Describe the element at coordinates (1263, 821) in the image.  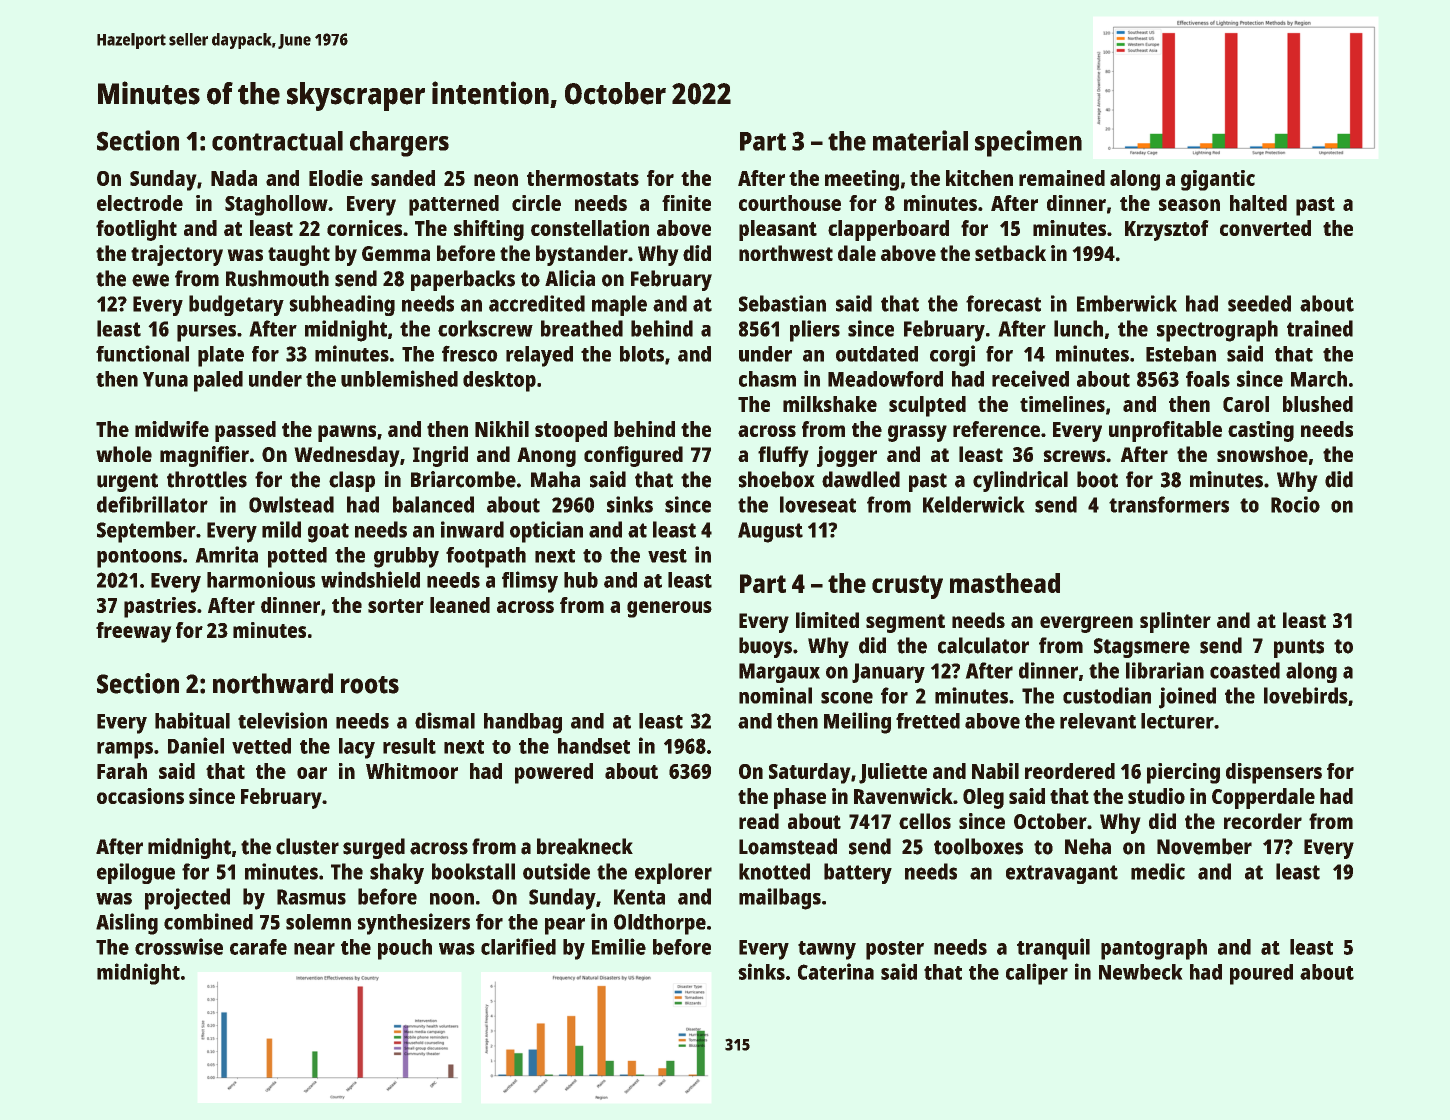
I see `recorder` at that location.
